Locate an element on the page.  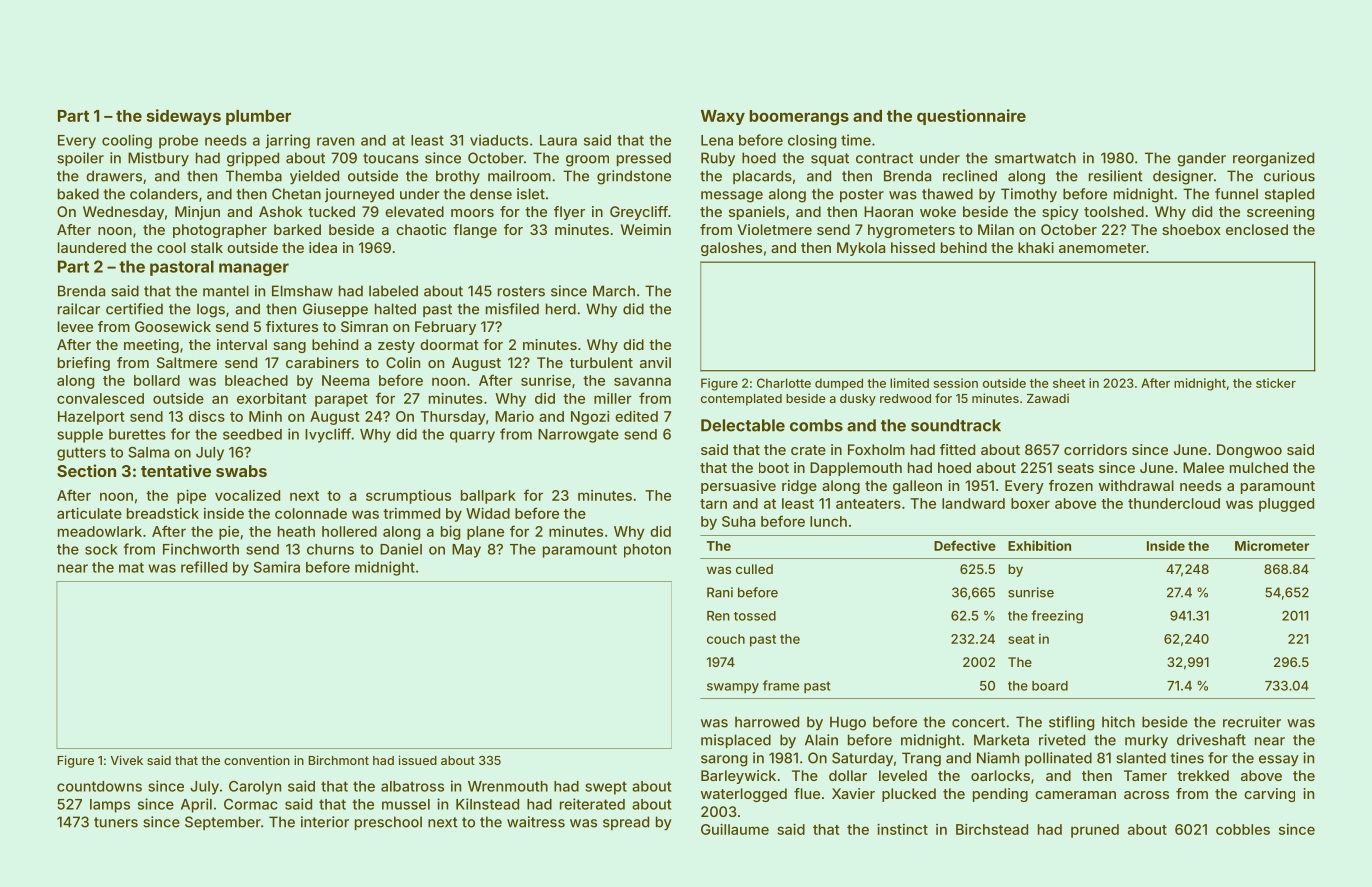
preschool is located at coordinates (388, 823).
